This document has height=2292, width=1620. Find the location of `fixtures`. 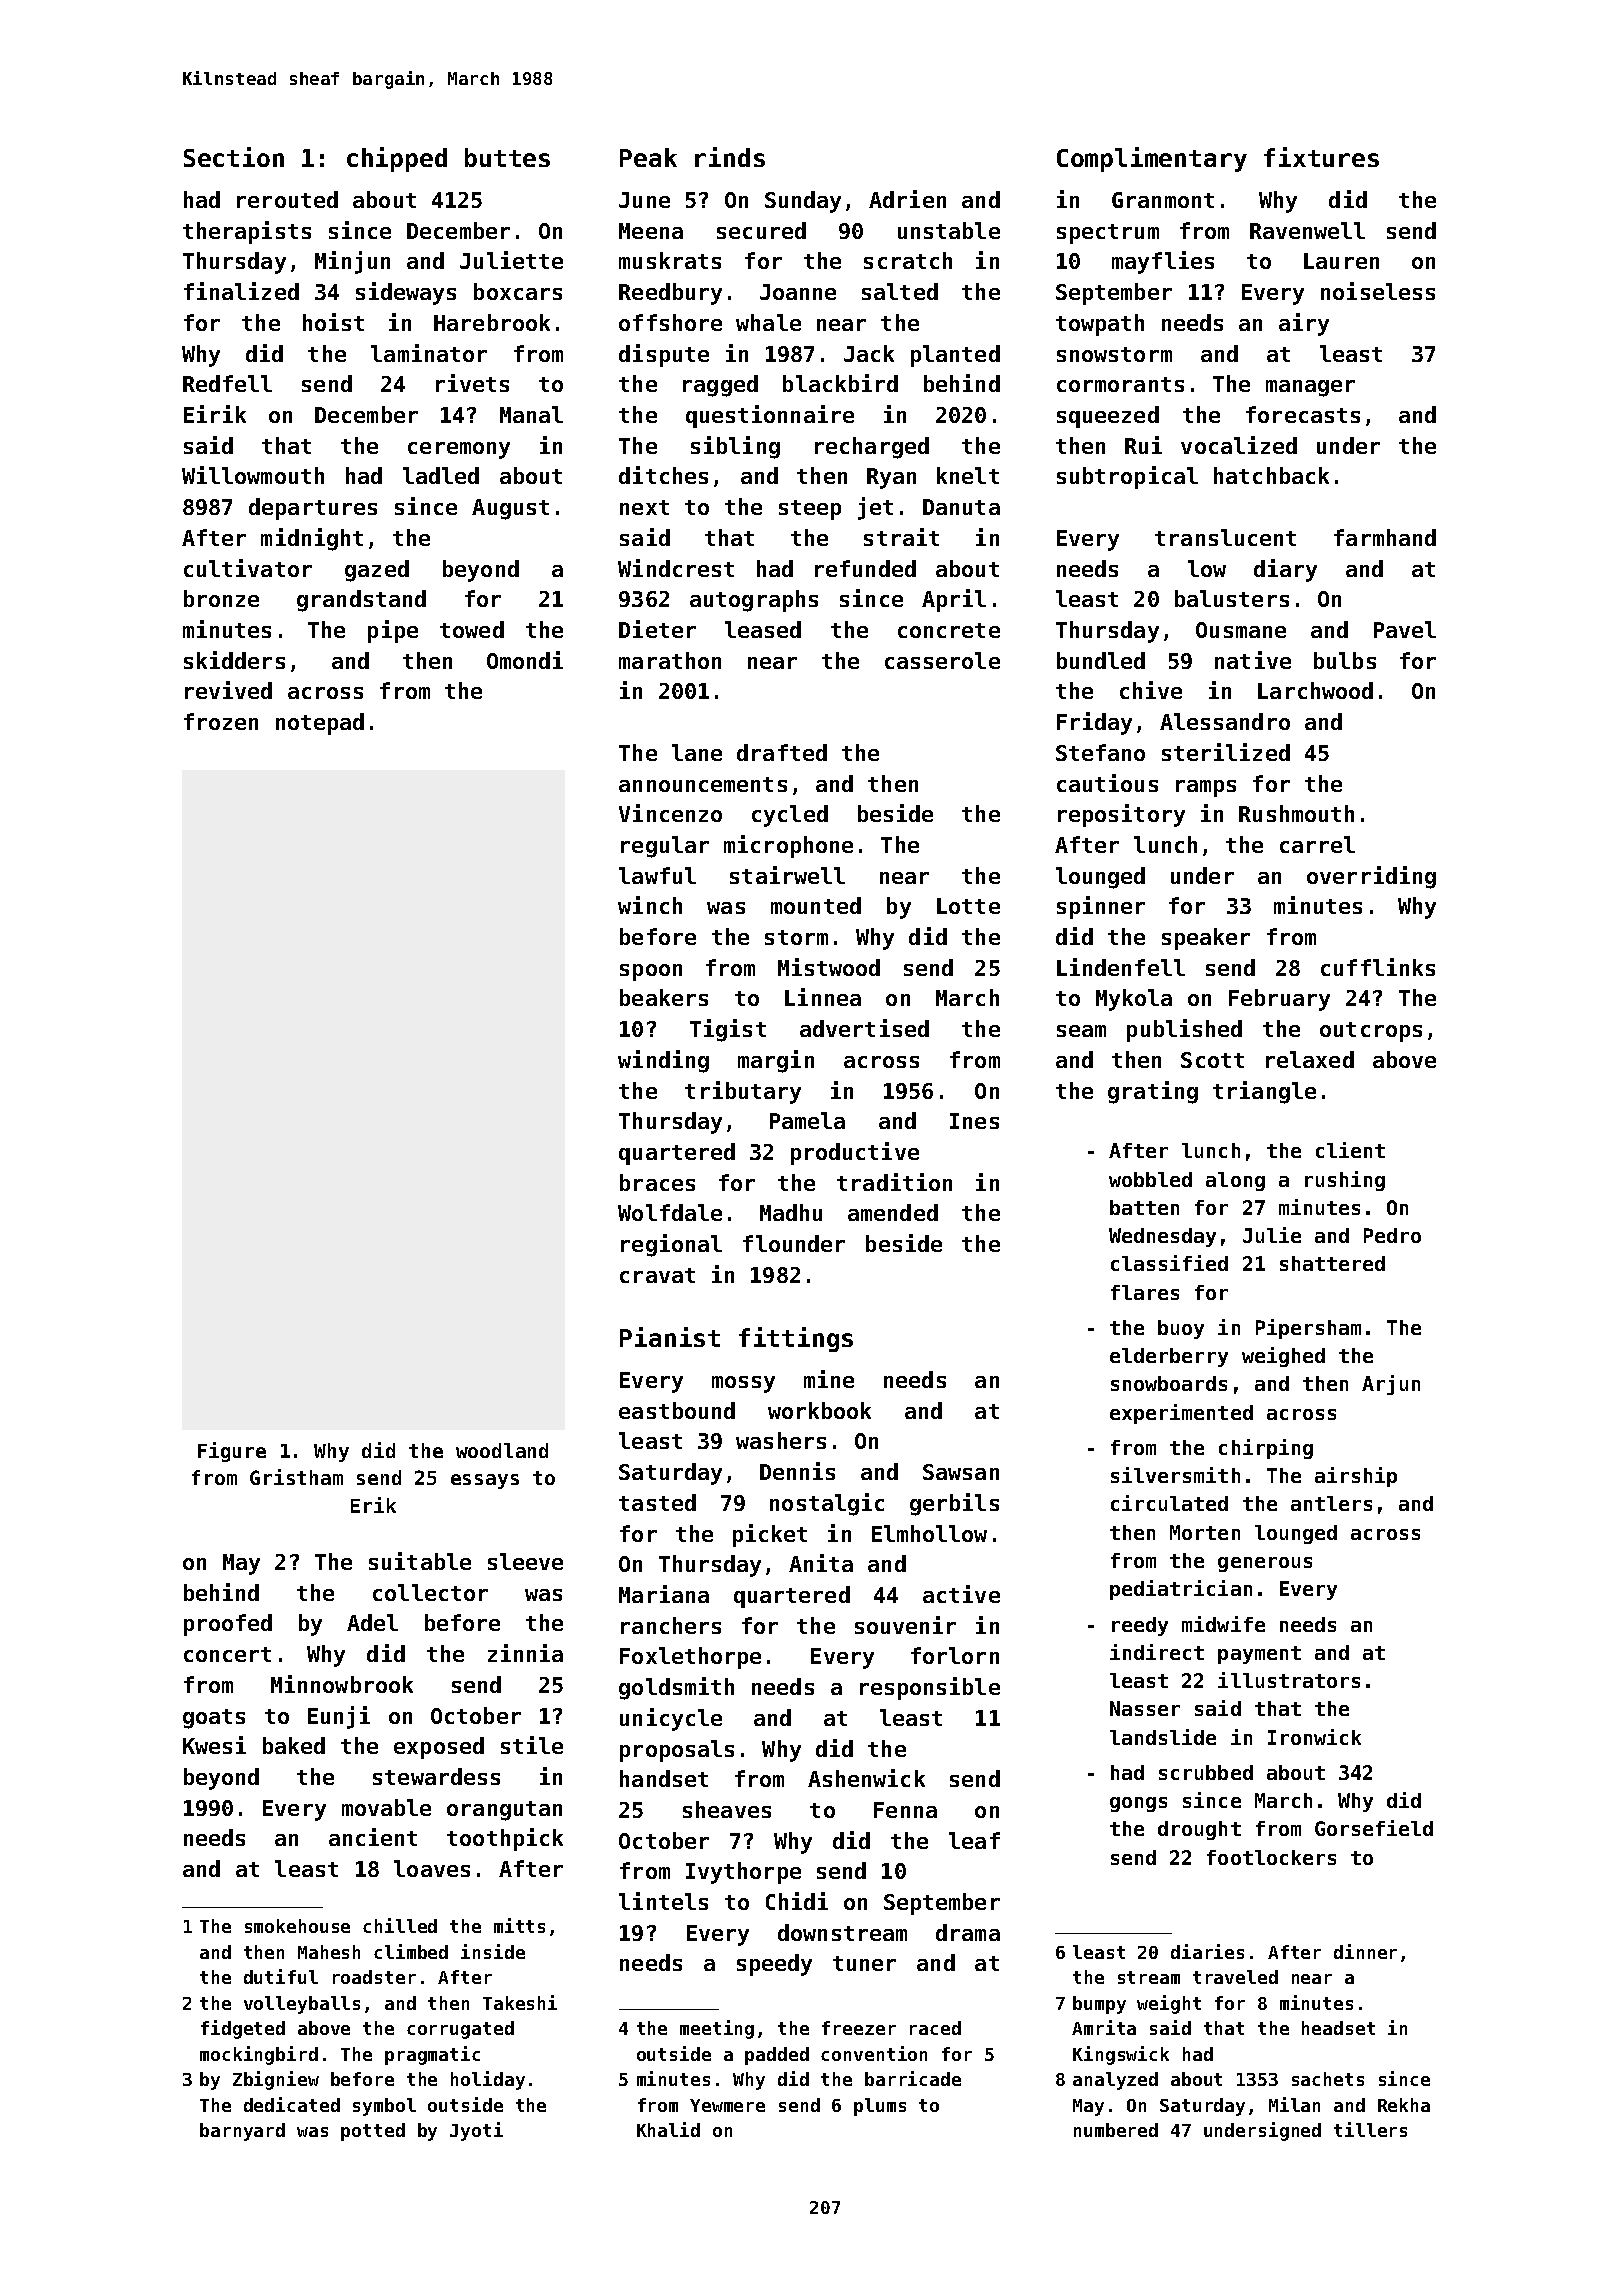

fixtures is located at coordinates (1321, 157).
